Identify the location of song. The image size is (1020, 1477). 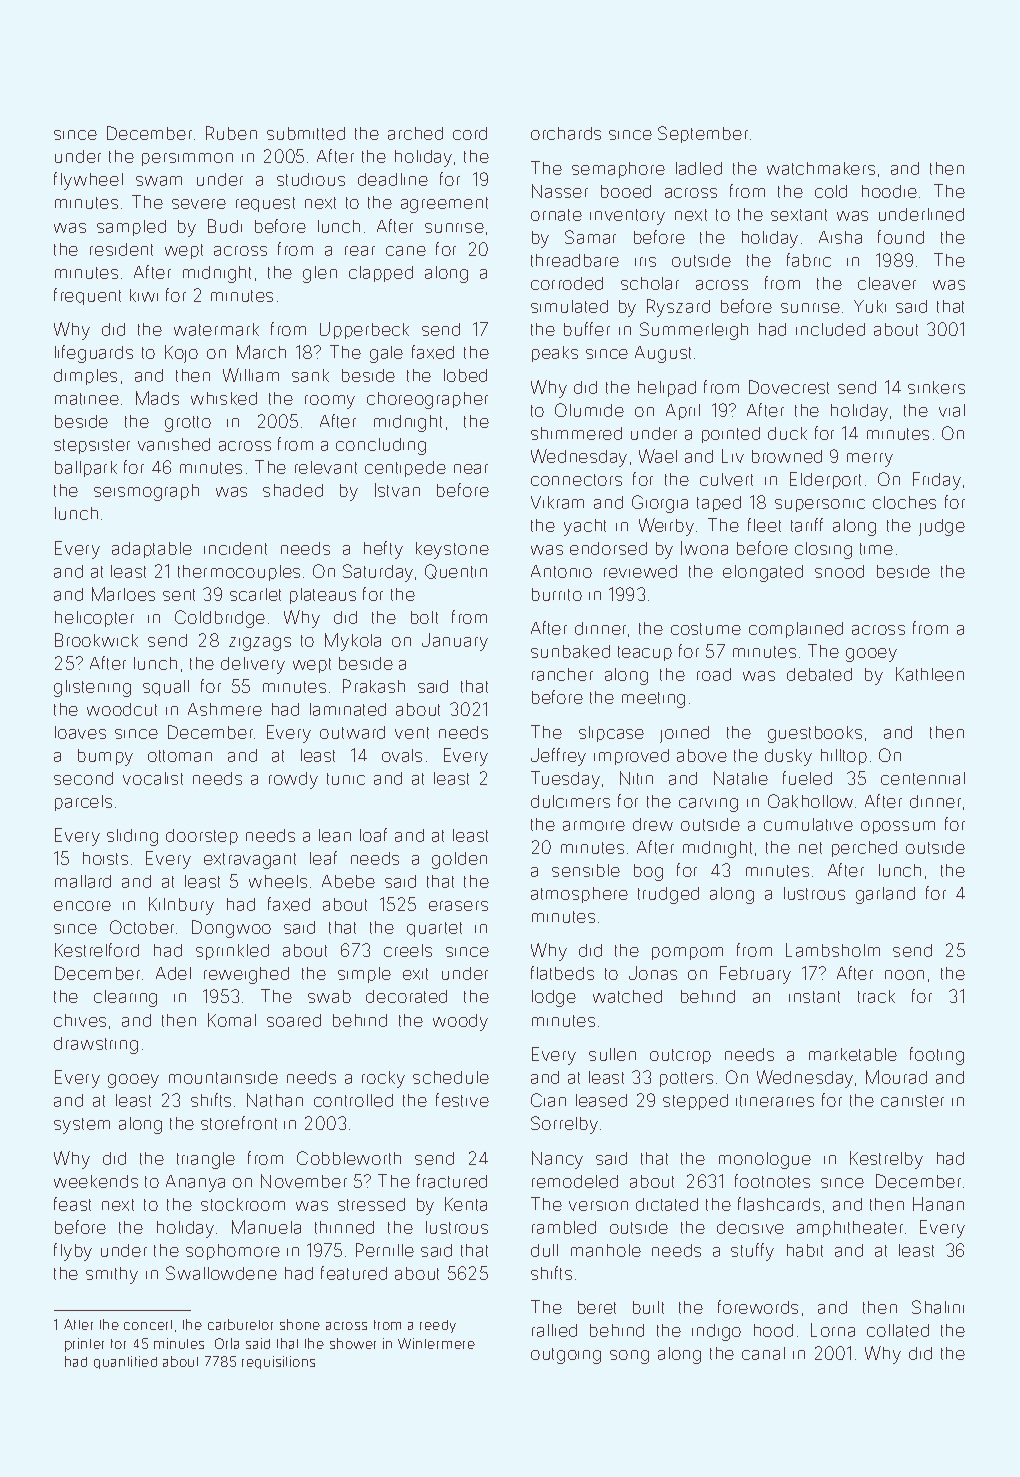
(629, 1357).
